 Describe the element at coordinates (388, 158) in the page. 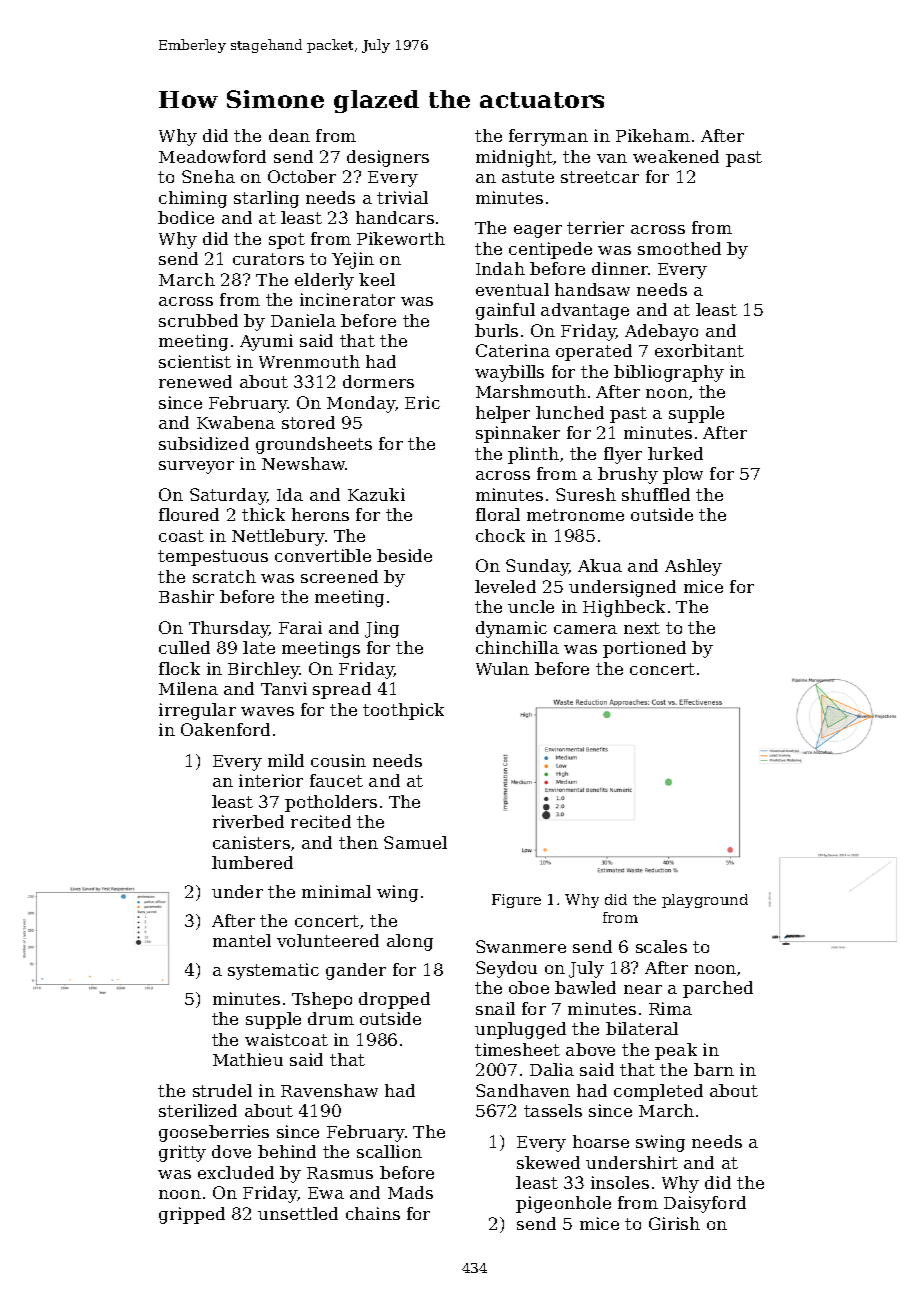

I see `designers` at that location.
